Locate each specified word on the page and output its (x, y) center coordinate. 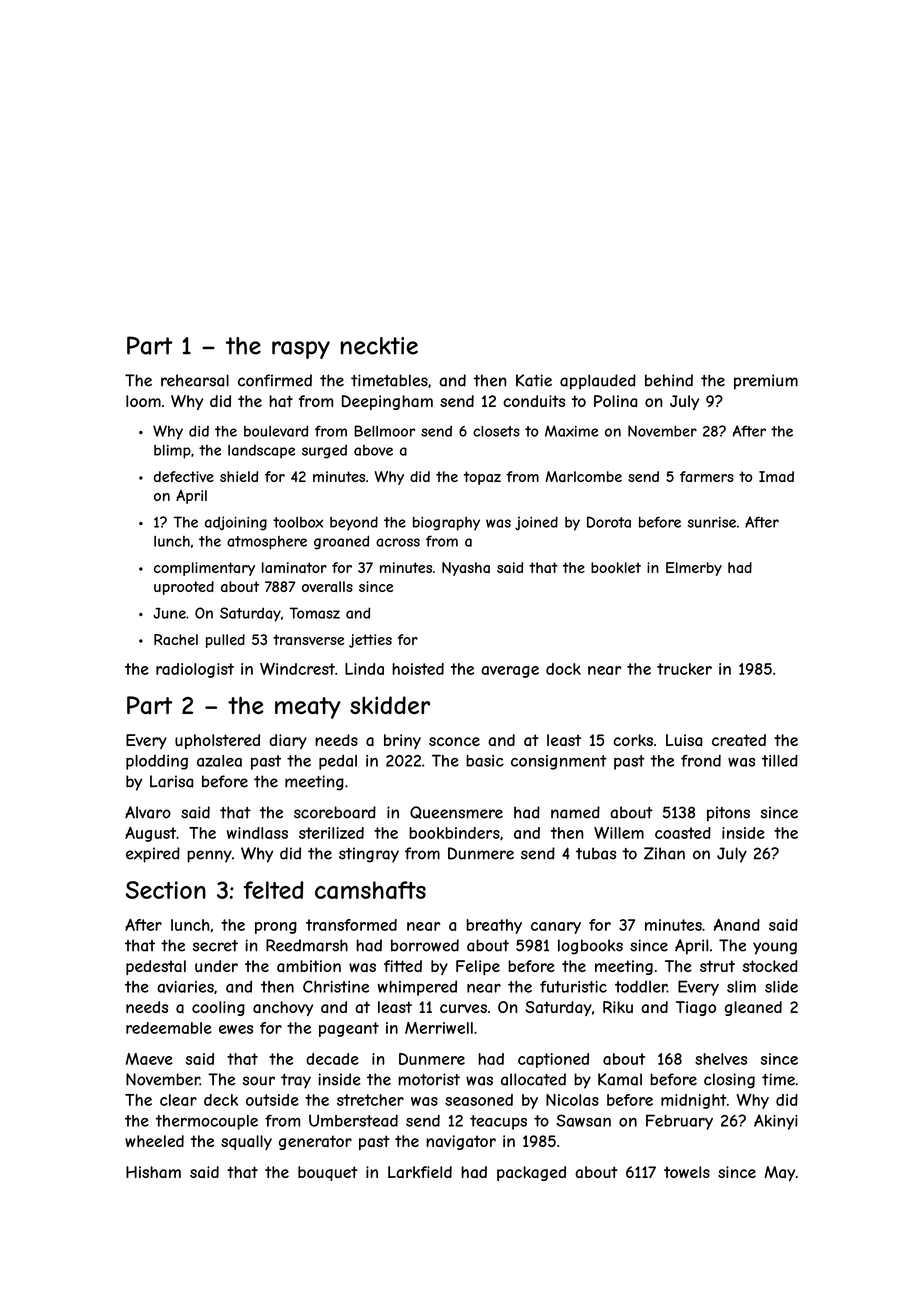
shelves (721, 1059)
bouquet (328, 1173)
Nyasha (466, 569)
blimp (172, 452)
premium (766, 382)
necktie (379, 346)
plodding (157, 762)
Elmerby (694, 569)
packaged (531, 1173)
